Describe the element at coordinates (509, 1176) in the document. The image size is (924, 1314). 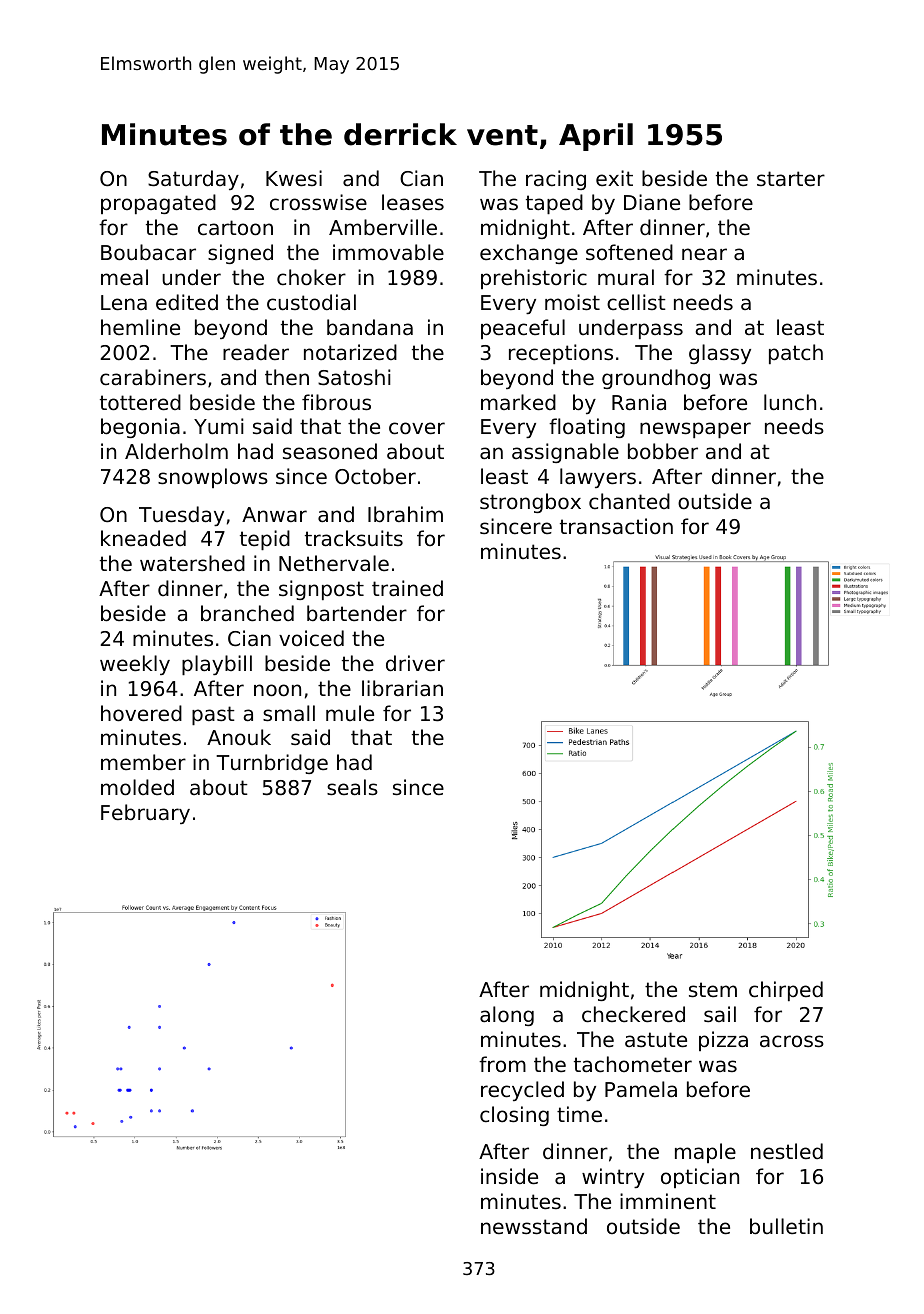
I see `inside` at that location.
